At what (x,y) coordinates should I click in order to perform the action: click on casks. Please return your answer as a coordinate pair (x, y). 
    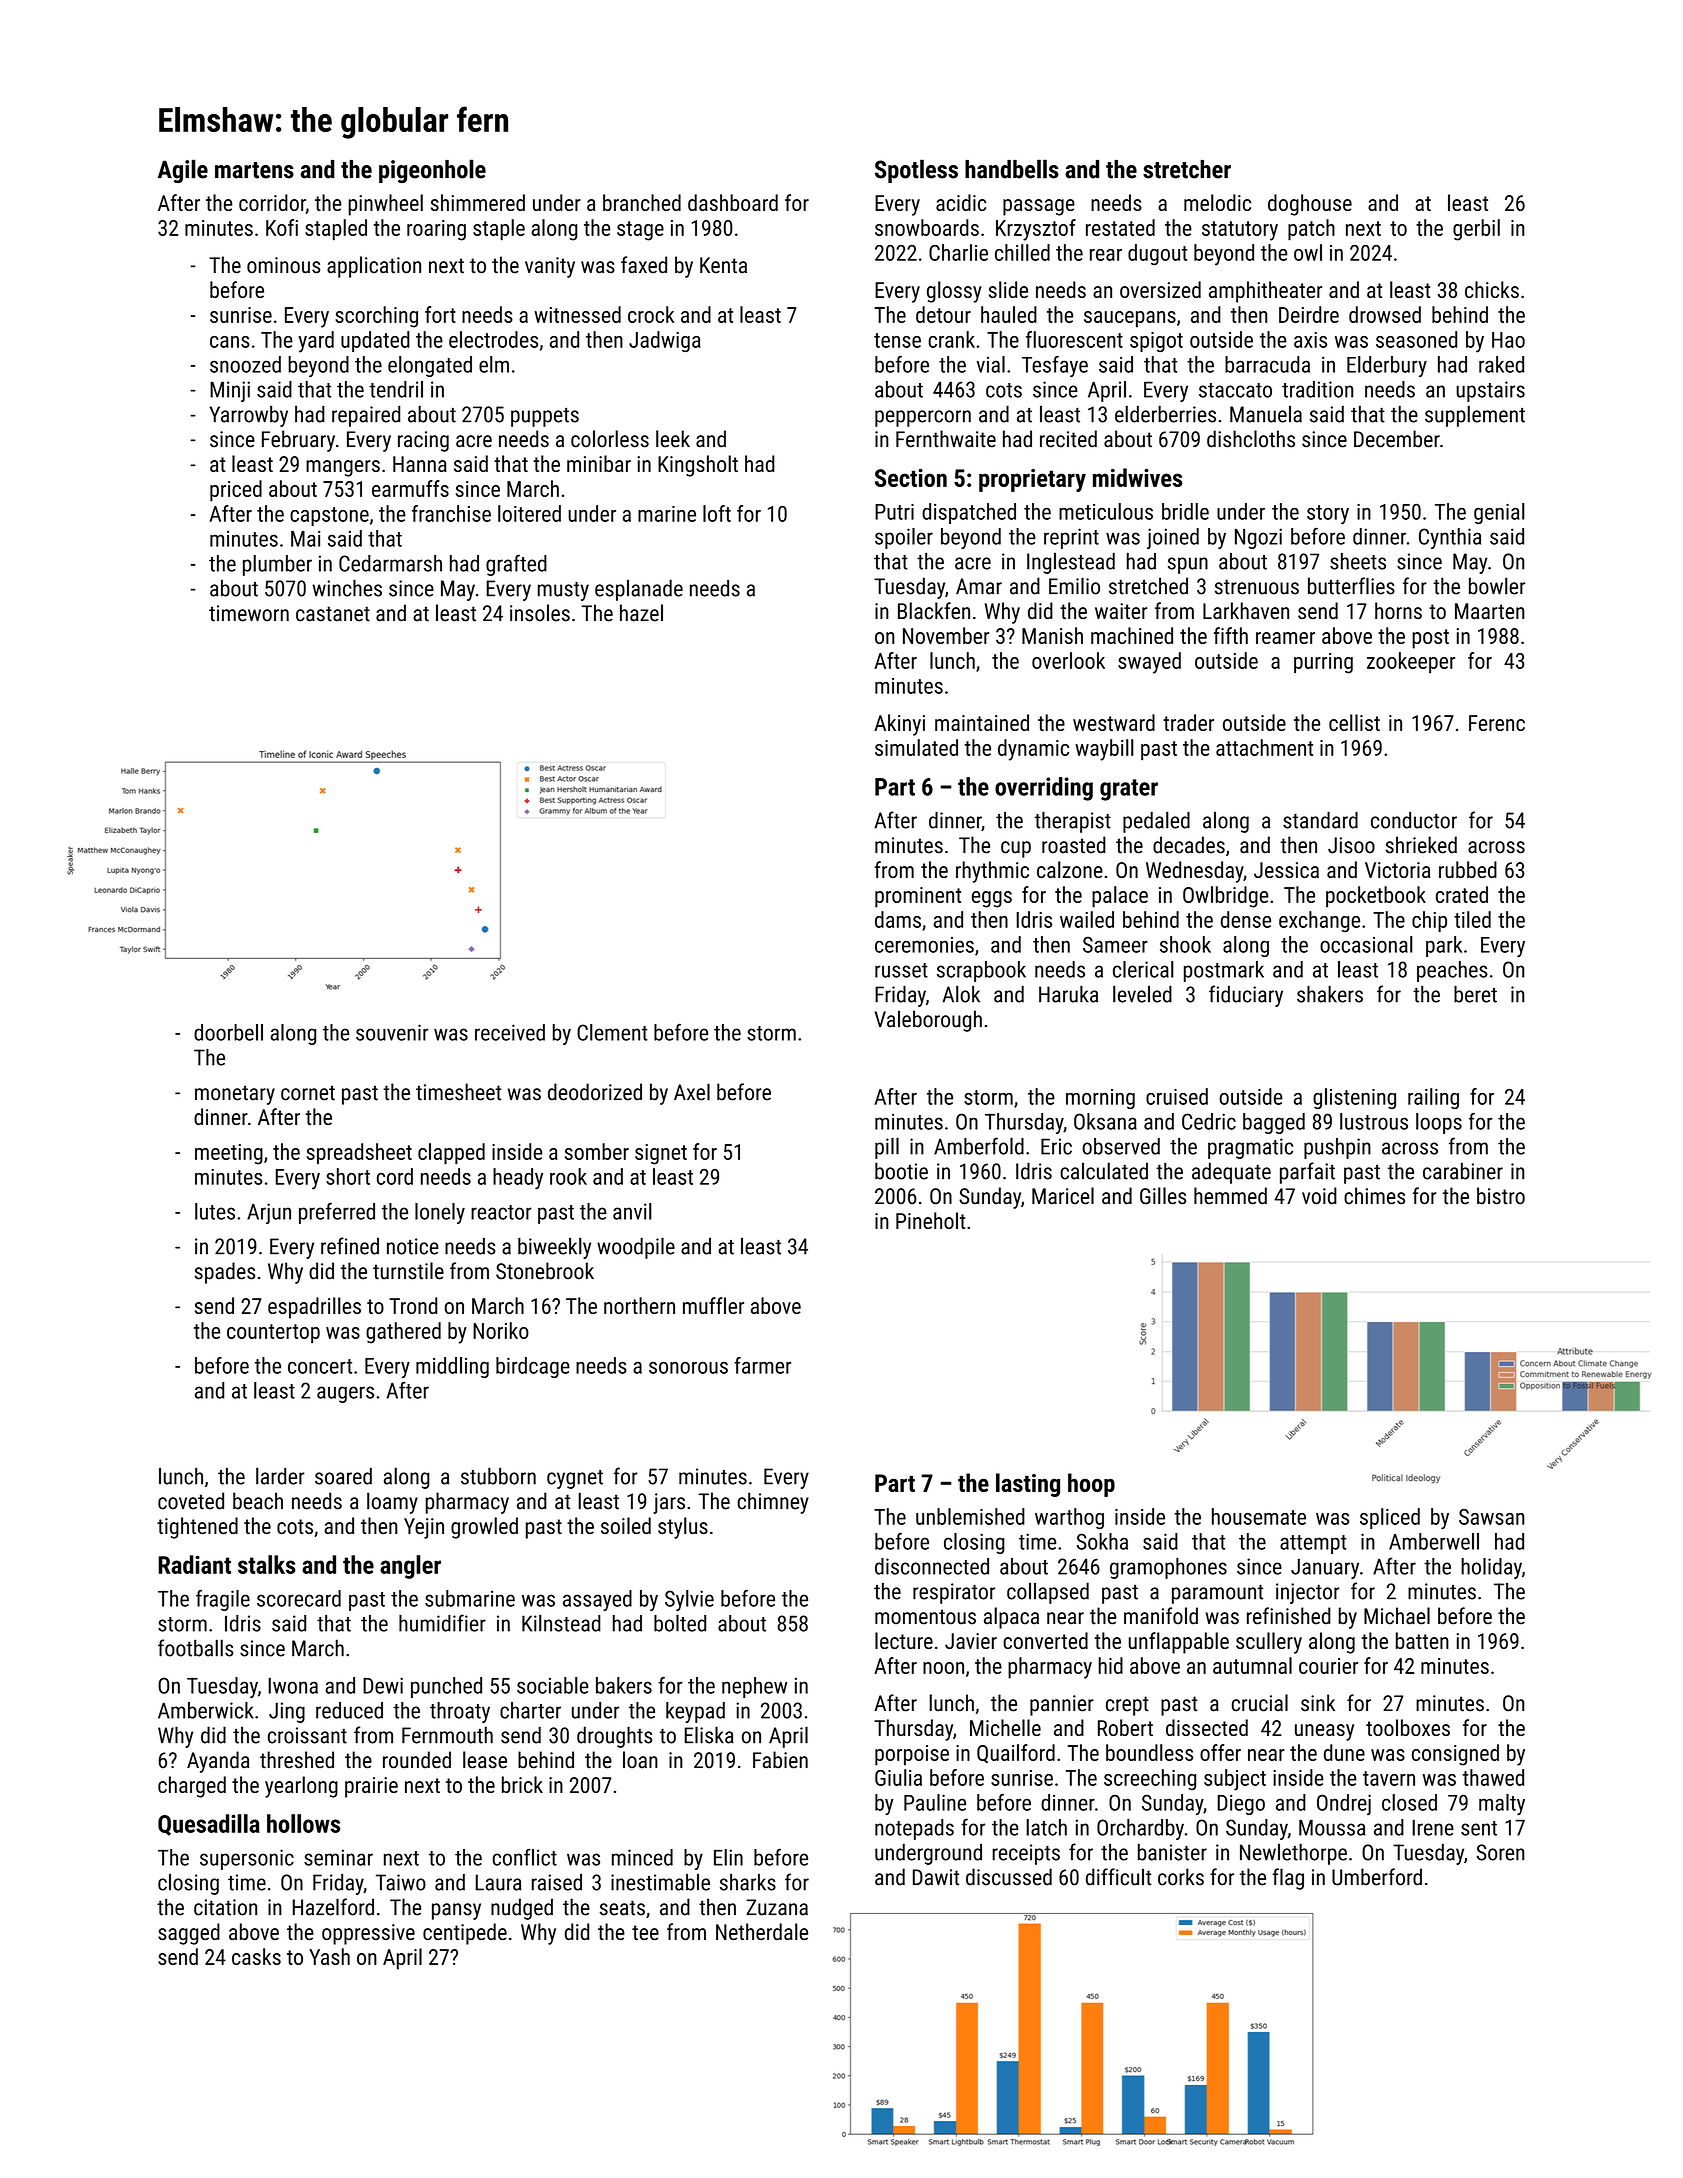
    Looking at the image, I should click on (256, 1956).
